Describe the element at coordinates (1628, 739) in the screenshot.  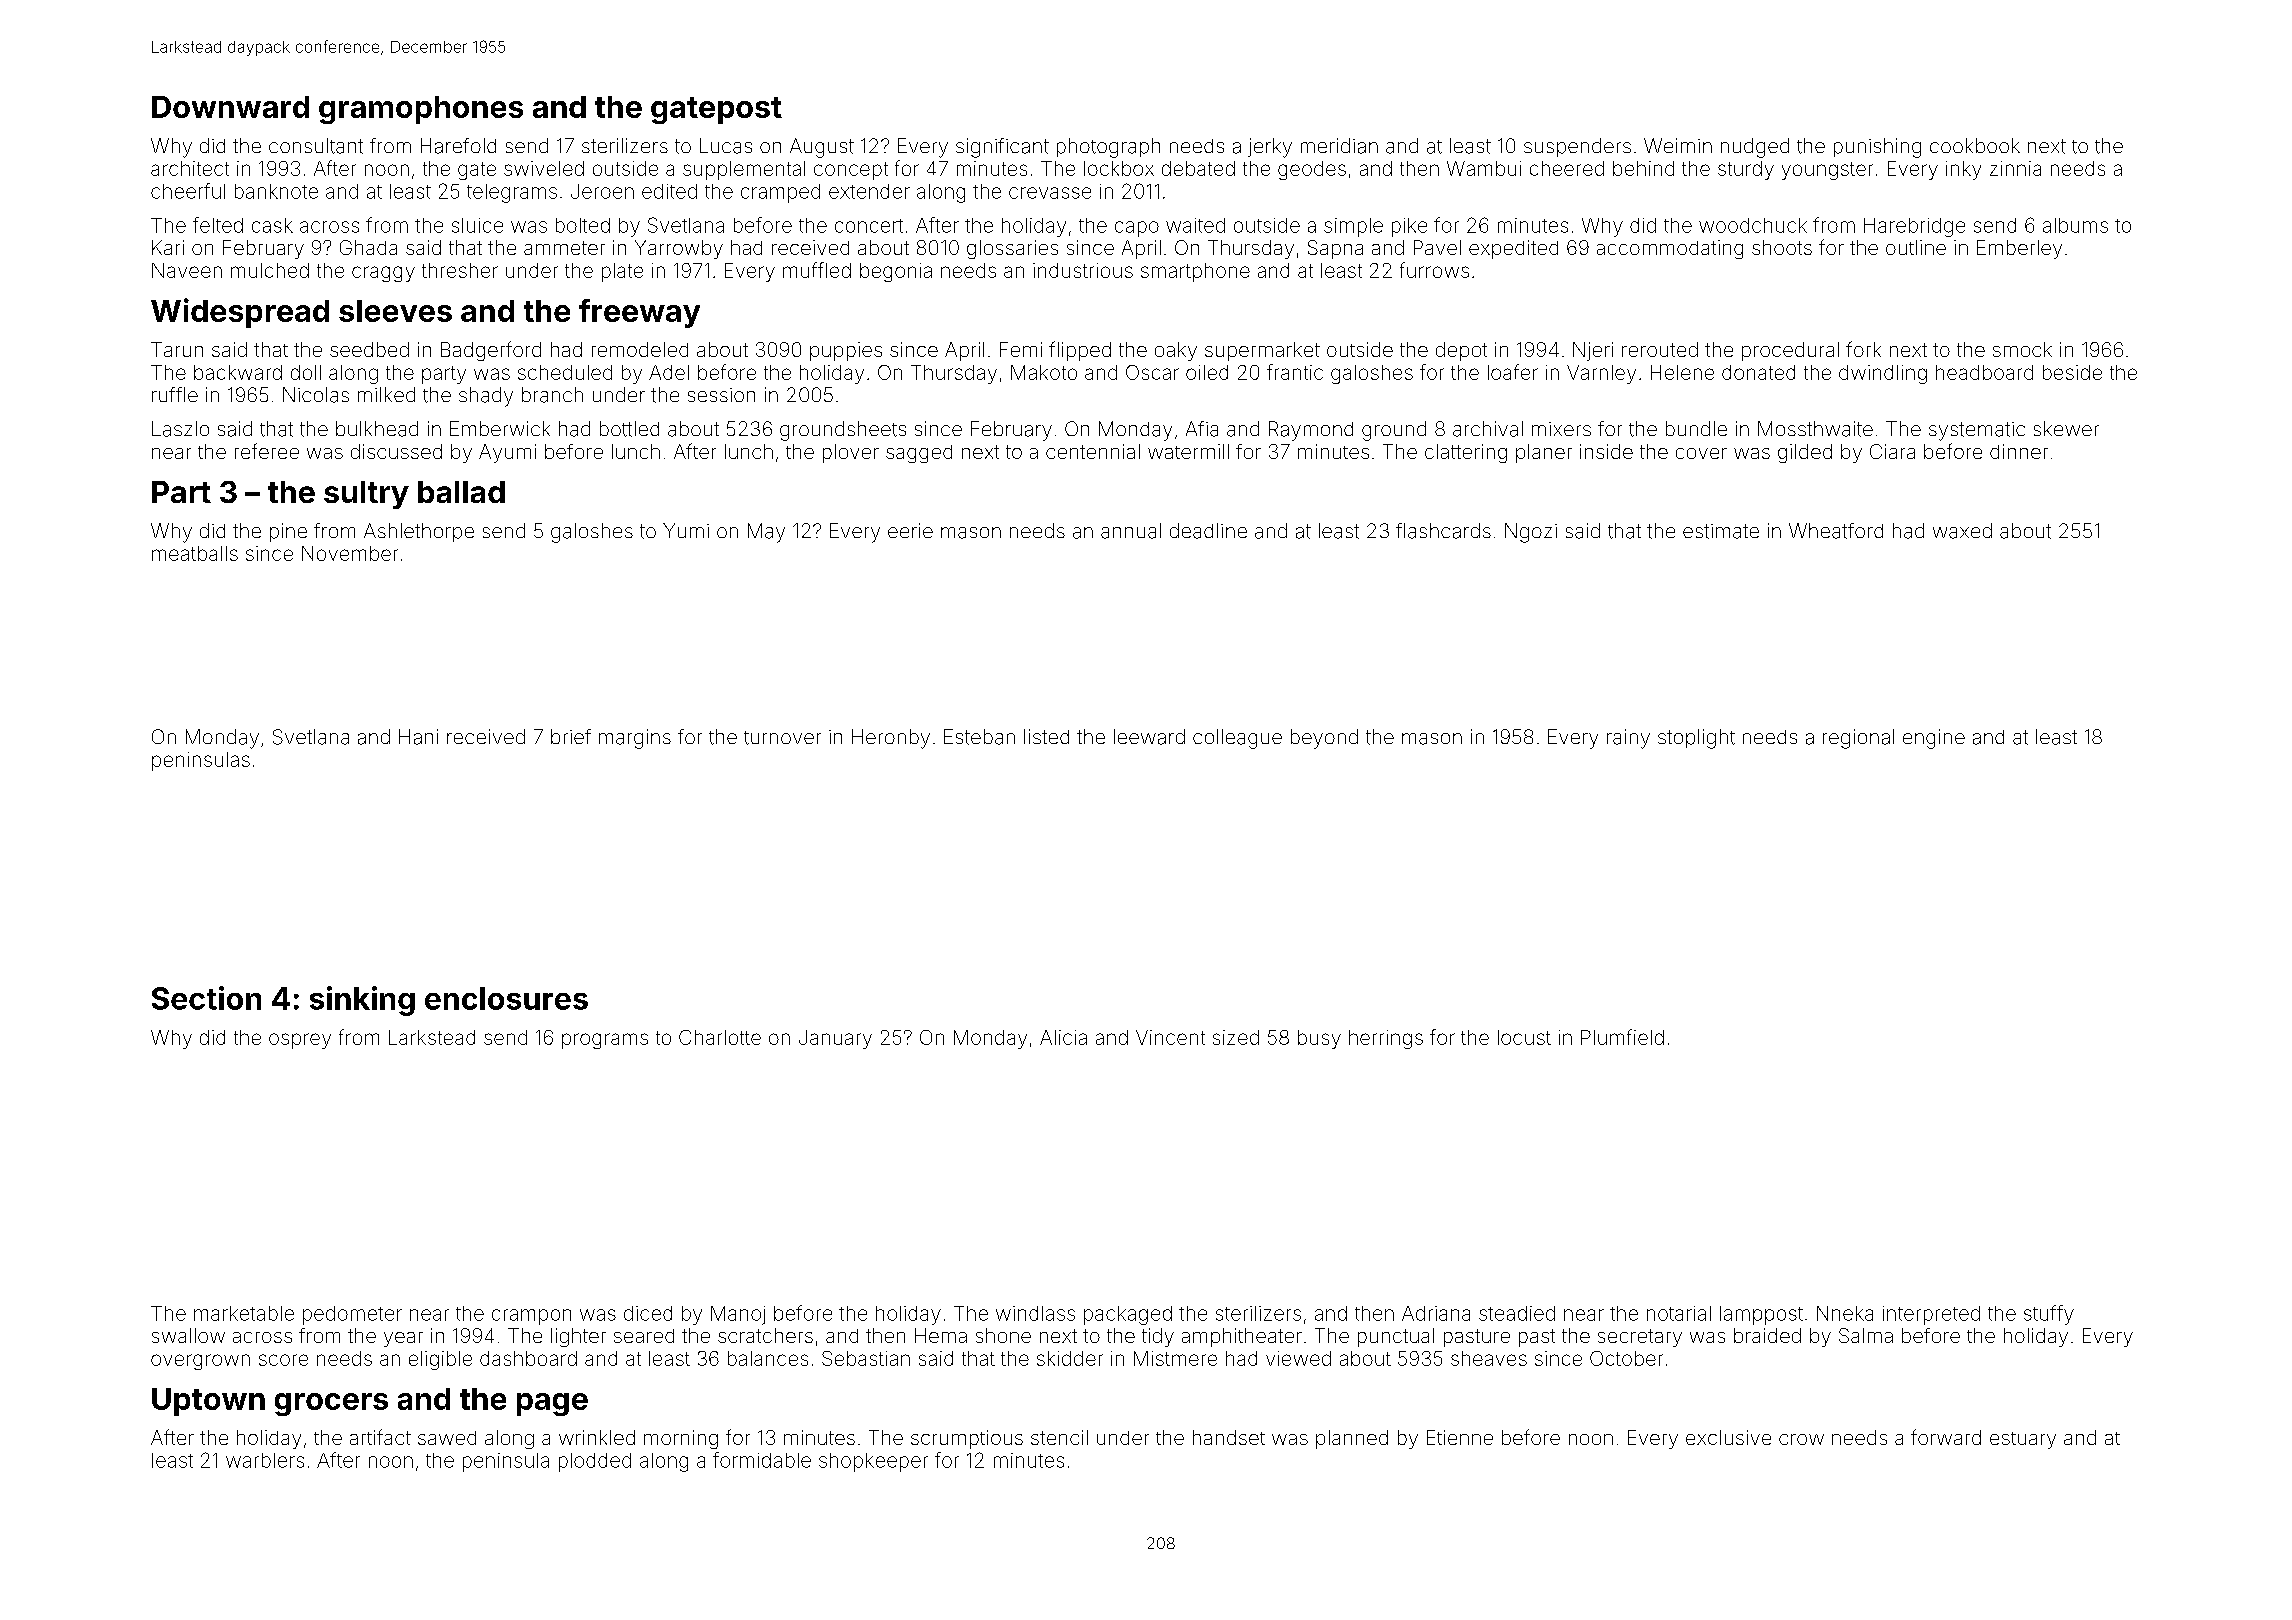
I see `rainy` at that location.
